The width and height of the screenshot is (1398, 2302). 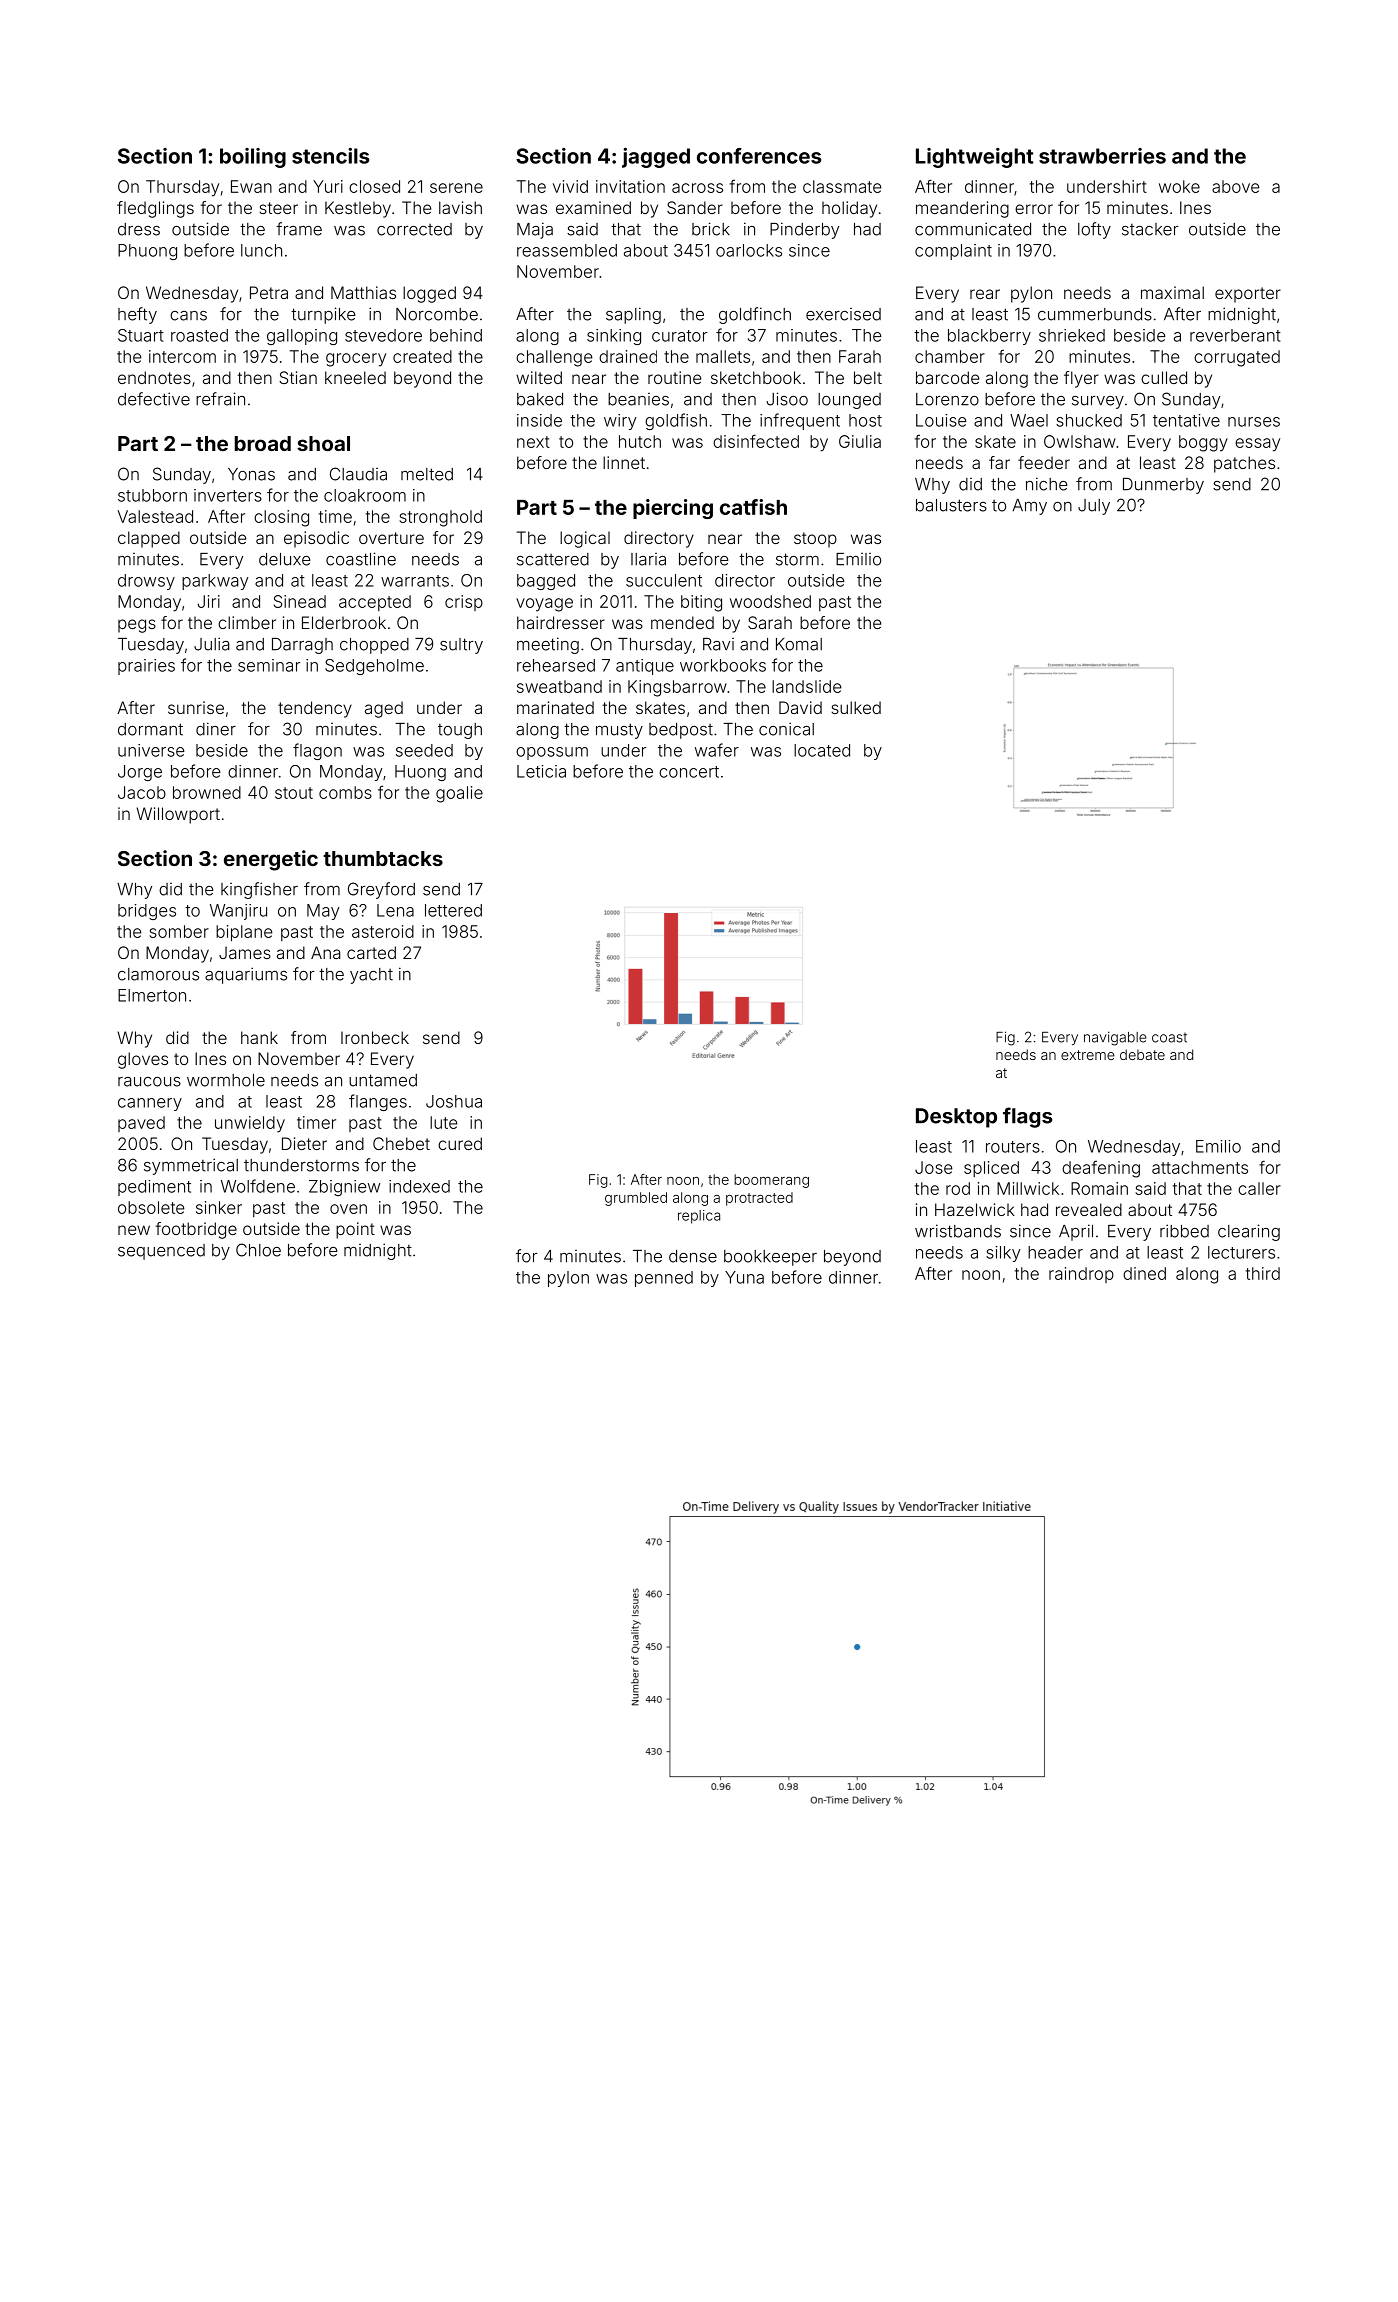 I want to click on sequenced, so click(x=161, y=1252).
